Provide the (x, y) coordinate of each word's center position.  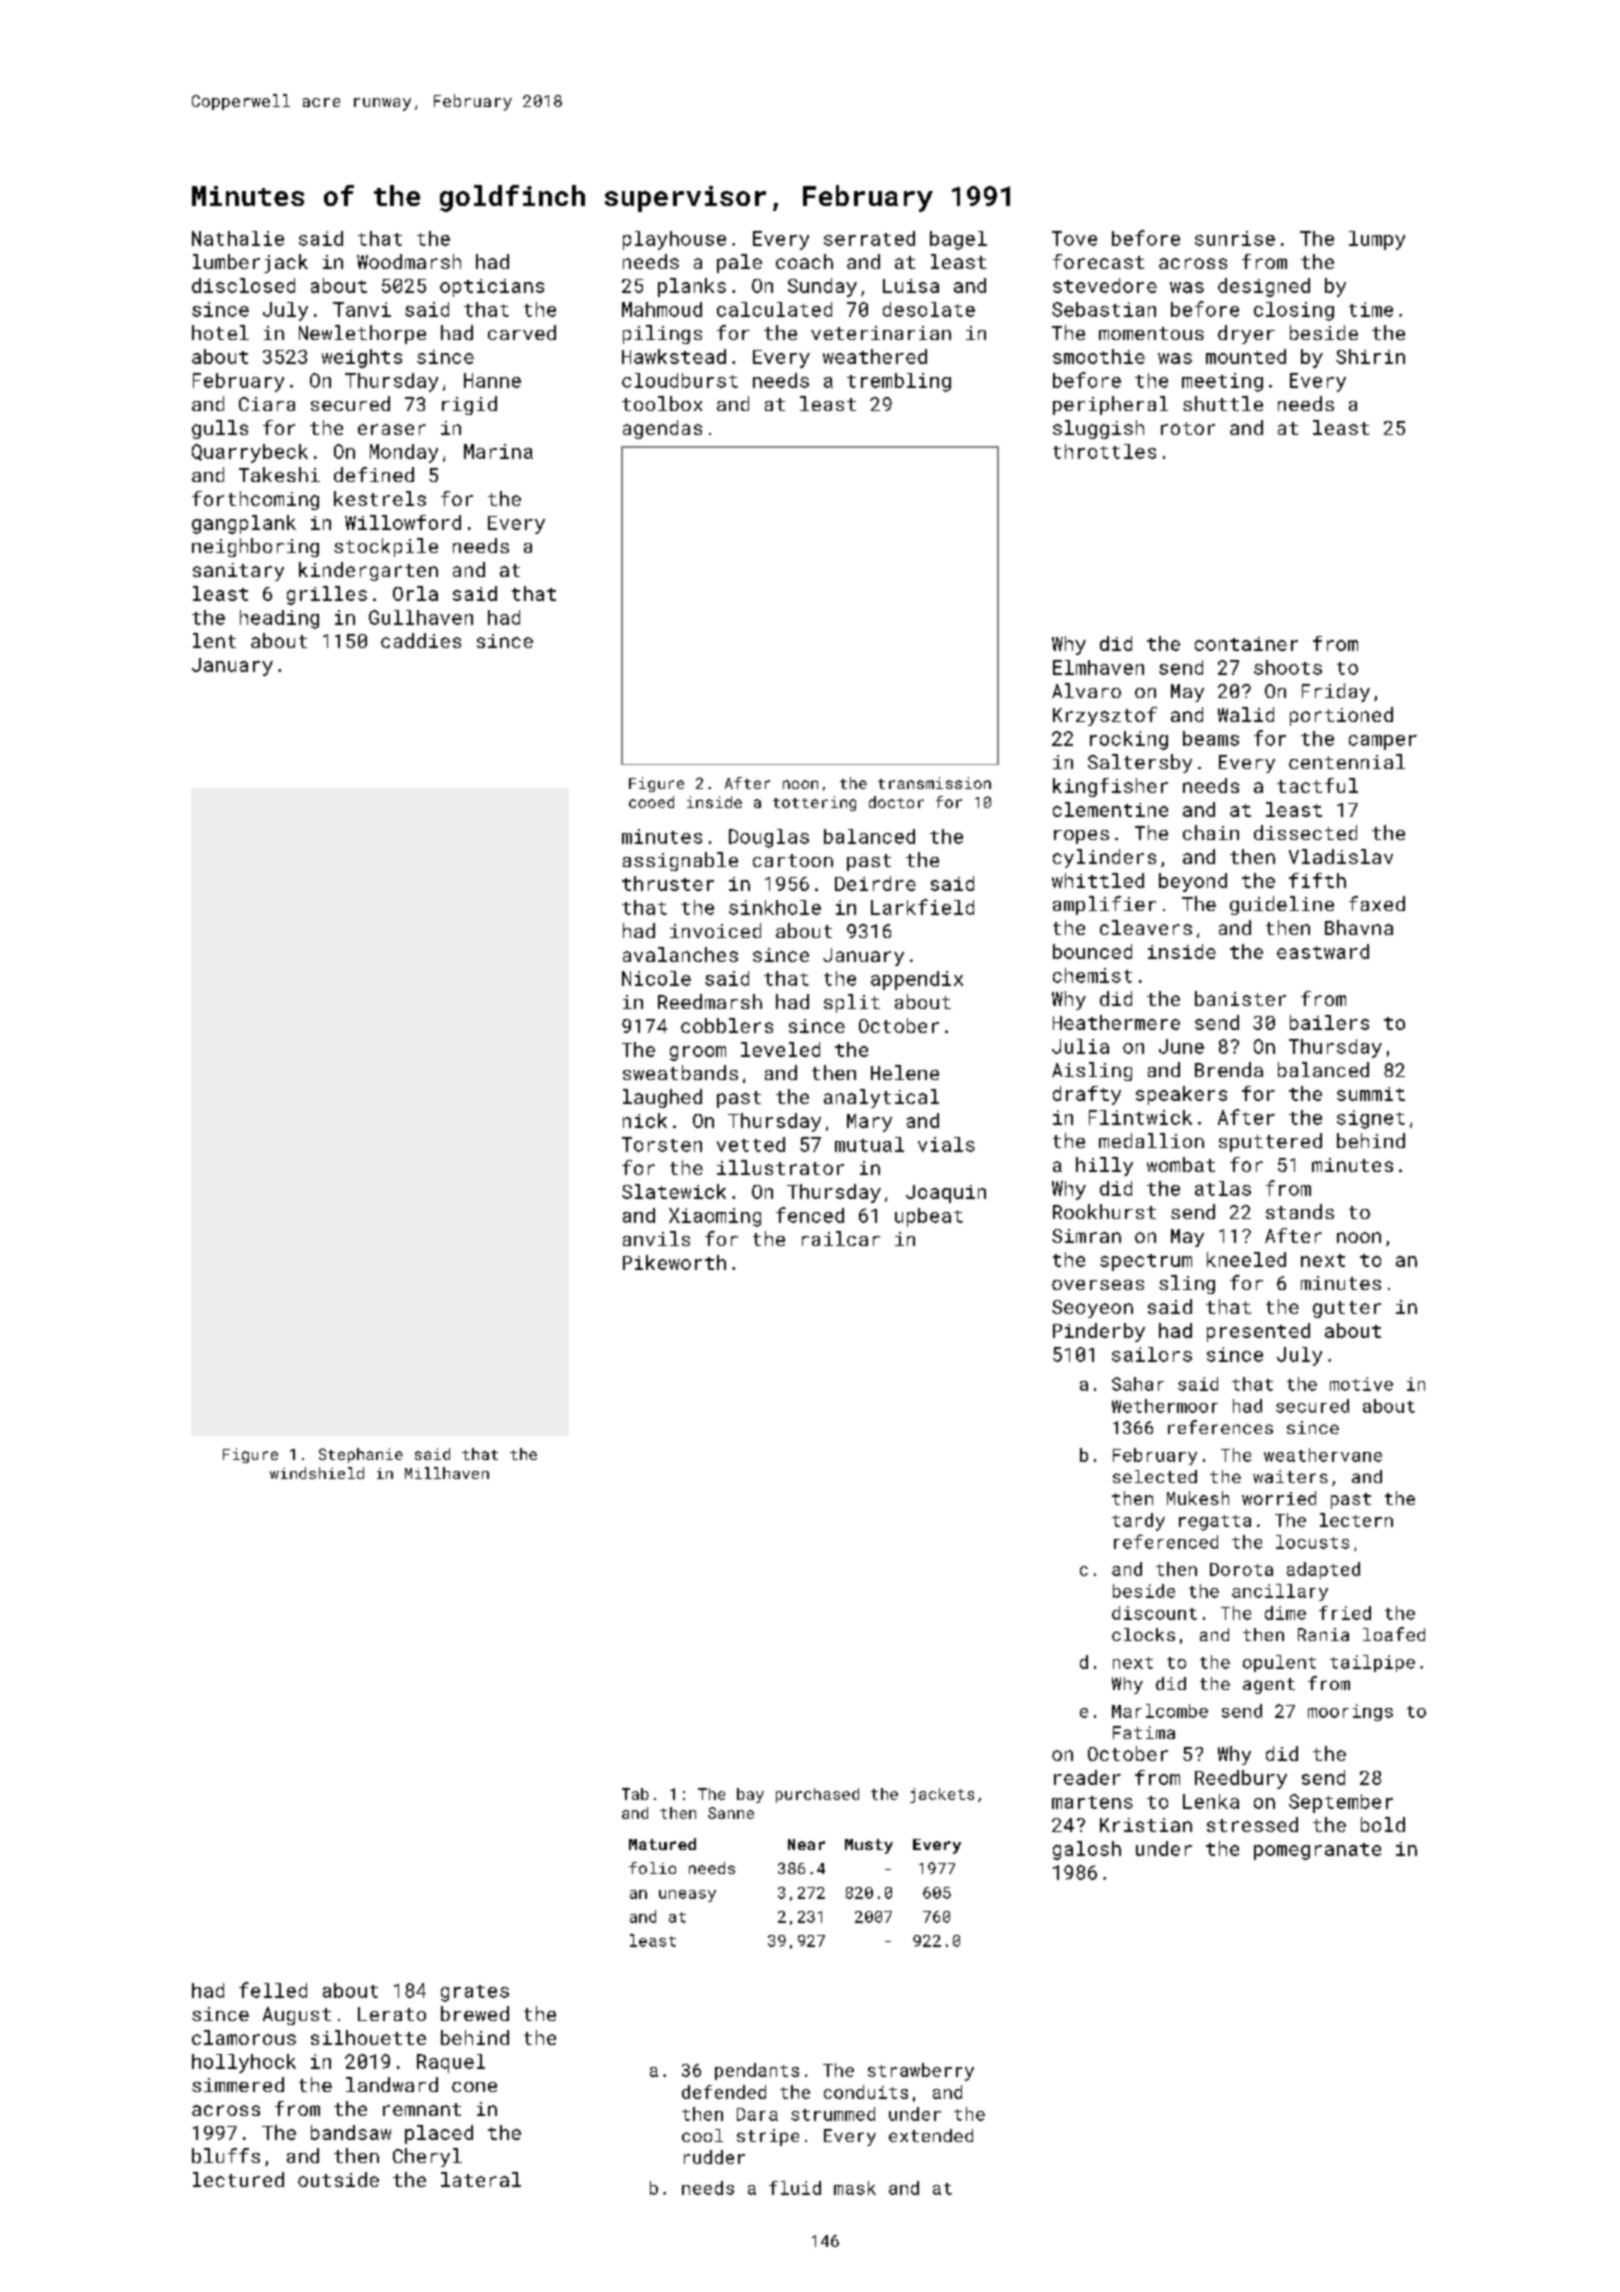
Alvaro (1086, 690)
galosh (1087, 1850)
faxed (1377, 903)
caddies (421, 640)
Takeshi (279, 474)
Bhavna (1359, 927)
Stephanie (361, 1455)
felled (273, 1990)
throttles (1104, 451)
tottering (814, 803)
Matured (662, 1844)
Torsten (662, 1144)
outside (338, 2179)
